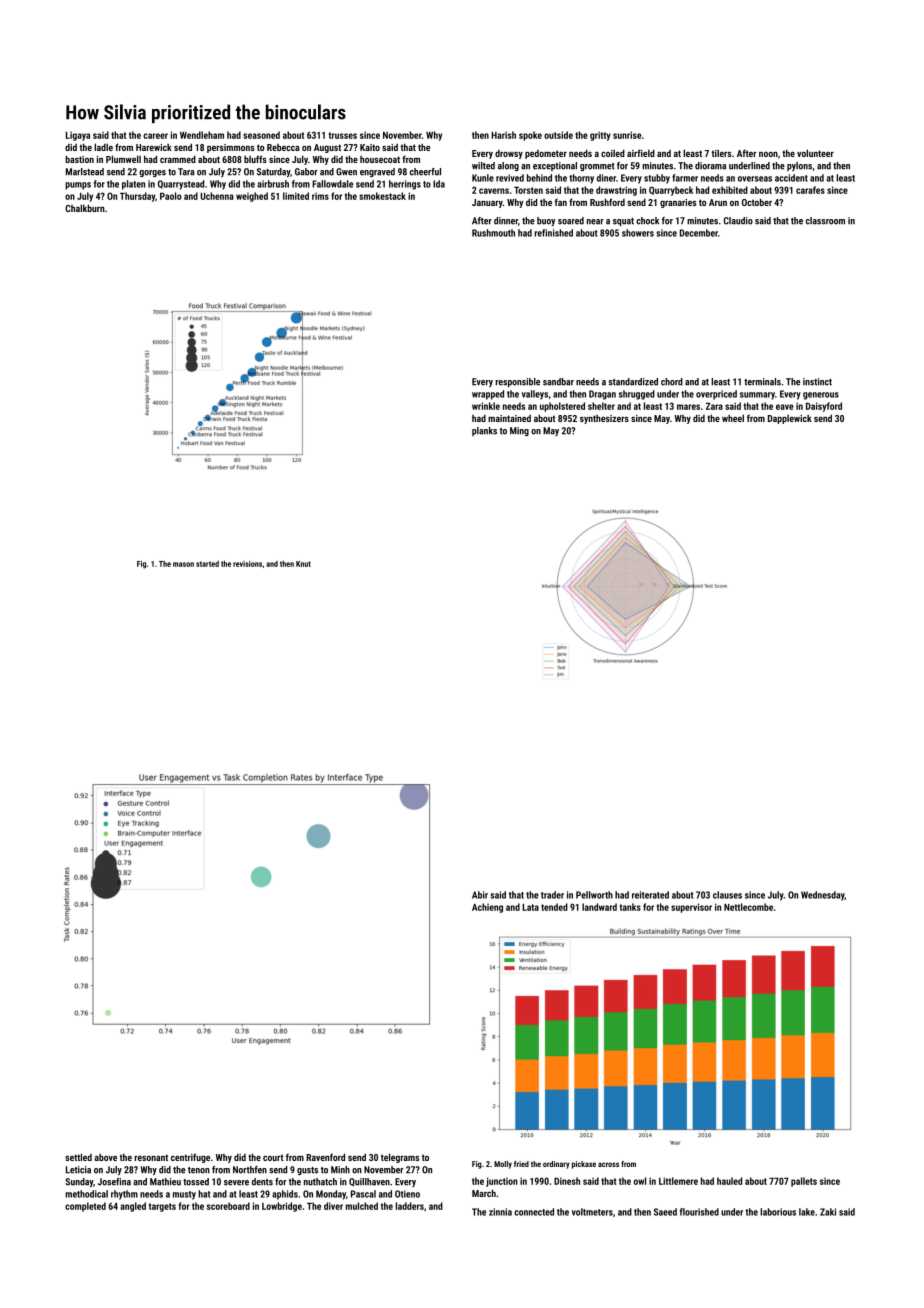 This document has height=1308, width=924. What do you see at coordinates (303, 564) in the document?
I see `Knut` at bounding box center [303, 564].
